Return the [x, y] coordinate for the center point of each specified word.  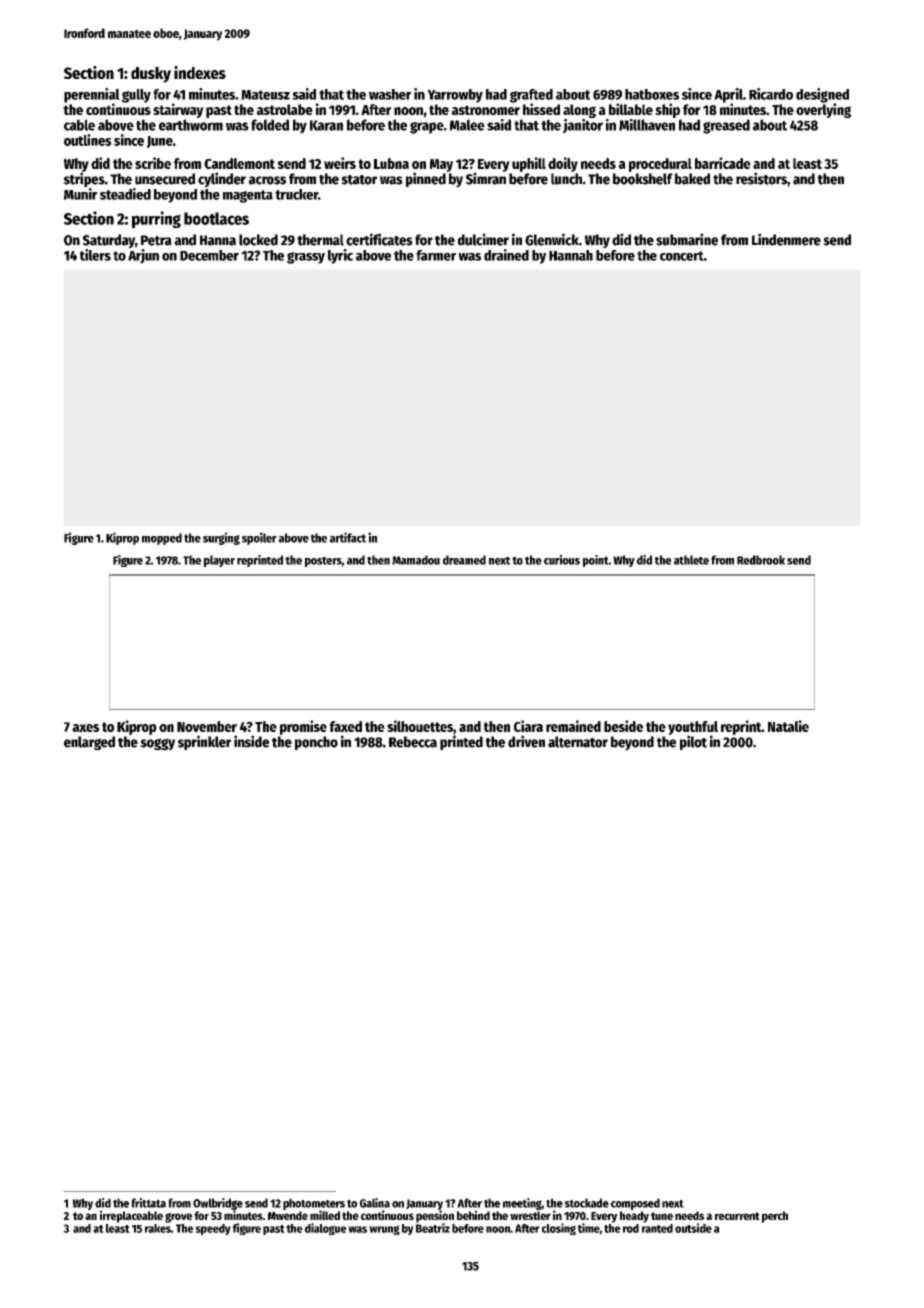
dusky [151, 75]
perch [775, 1217]
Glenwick [552, 239]
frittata [148, 1203]
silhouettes [420, 726]
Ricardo [771, 94]
